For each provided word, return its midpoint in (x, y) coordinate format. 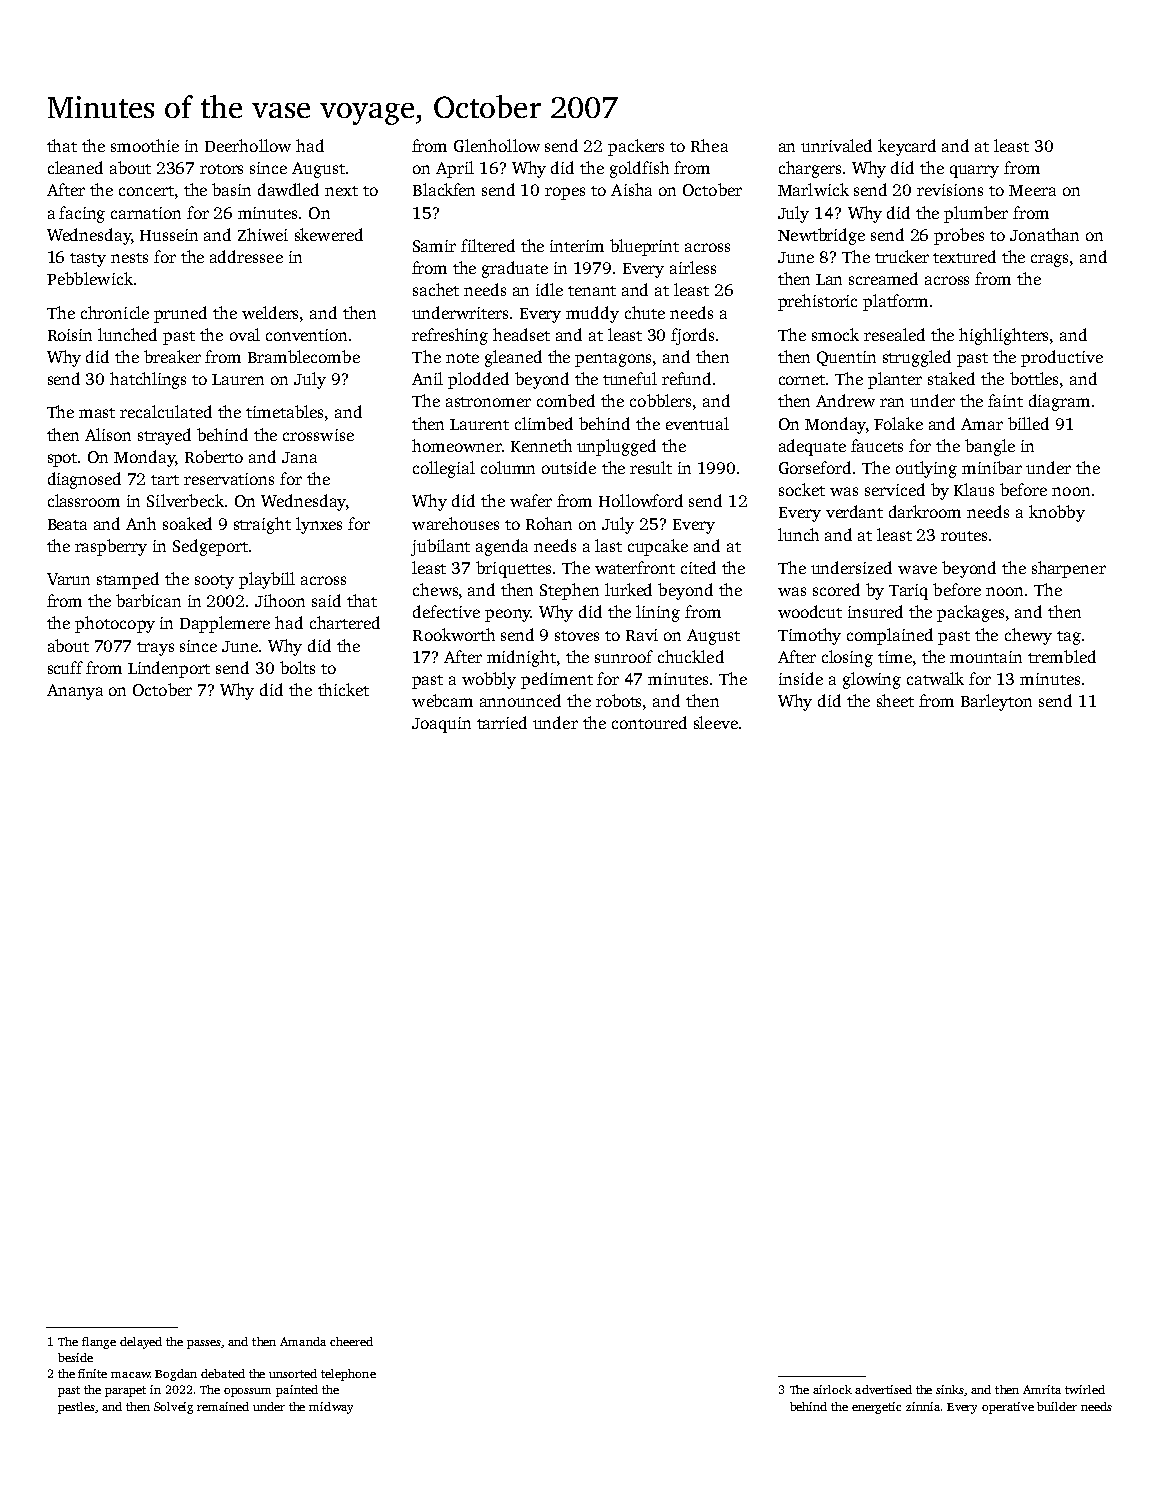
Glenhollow (497, 145)
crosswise (318, 435)
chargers (810, 169)
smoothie (145, 145)
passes (204, 1344)
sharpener (1069, 569)
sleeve (716, 722)
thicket (343, 689)
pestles (76, 1408)
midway (331, 1408)
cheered (351, 1341)
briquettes (513, 569)
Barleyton (996, 702)
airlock (832, 1389)
